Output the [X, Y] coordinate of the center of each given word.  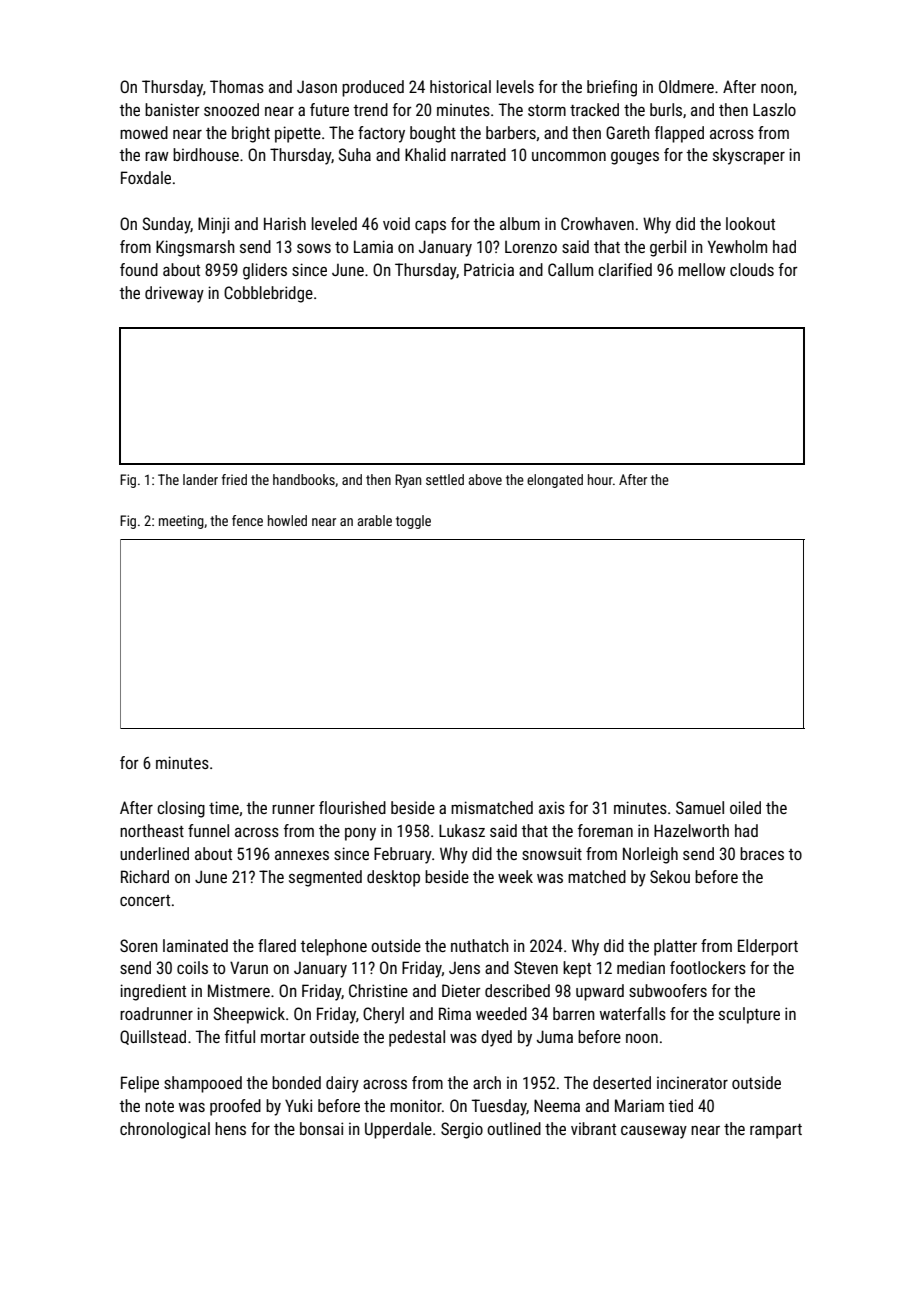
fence [247, 520]
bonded [296, 1082]
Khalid [425, 154]
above [485, 479]
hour [600, 479]
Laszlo [774, 109]
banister [172, 109]
